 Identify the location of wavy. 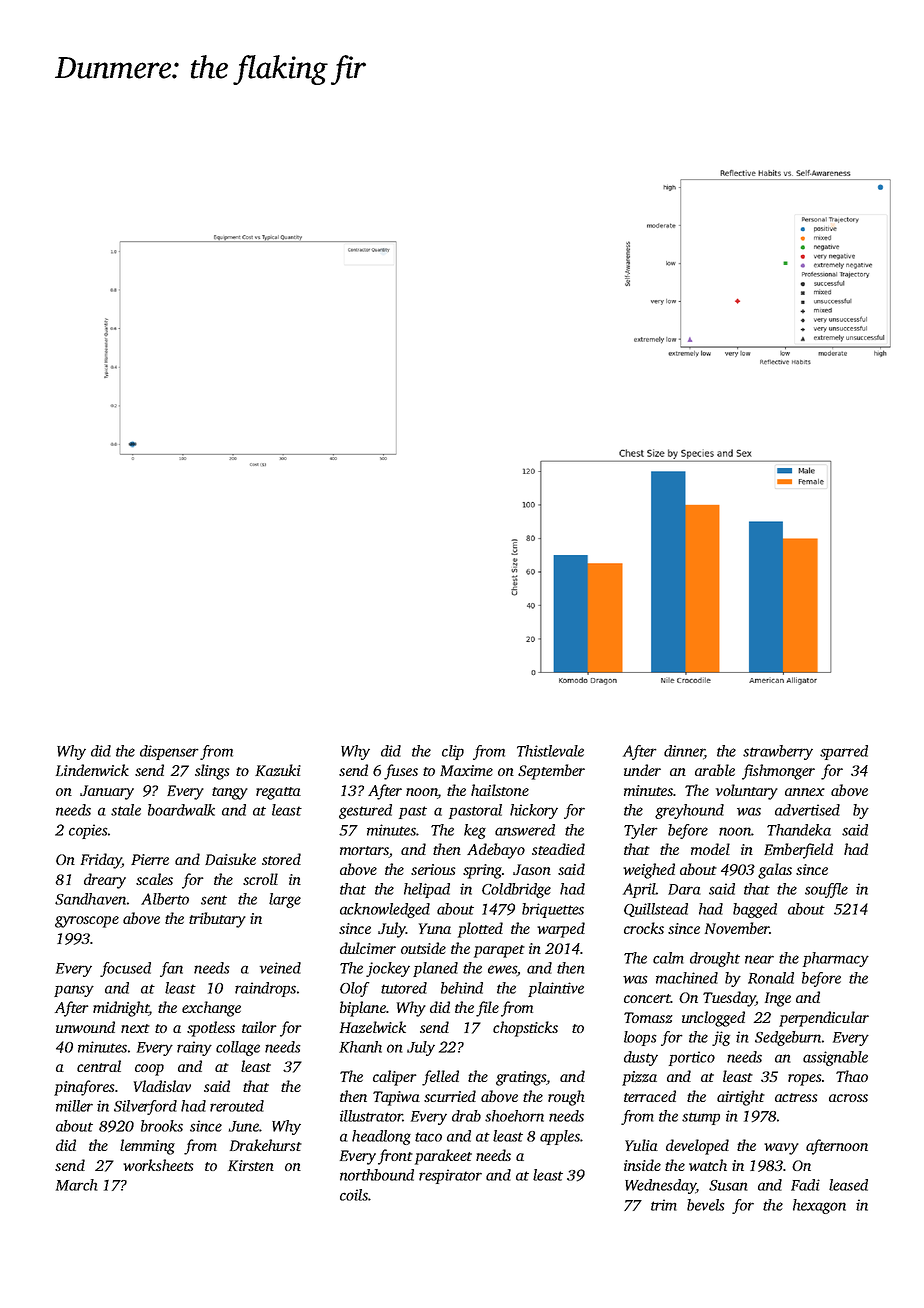
(781, 1149).
